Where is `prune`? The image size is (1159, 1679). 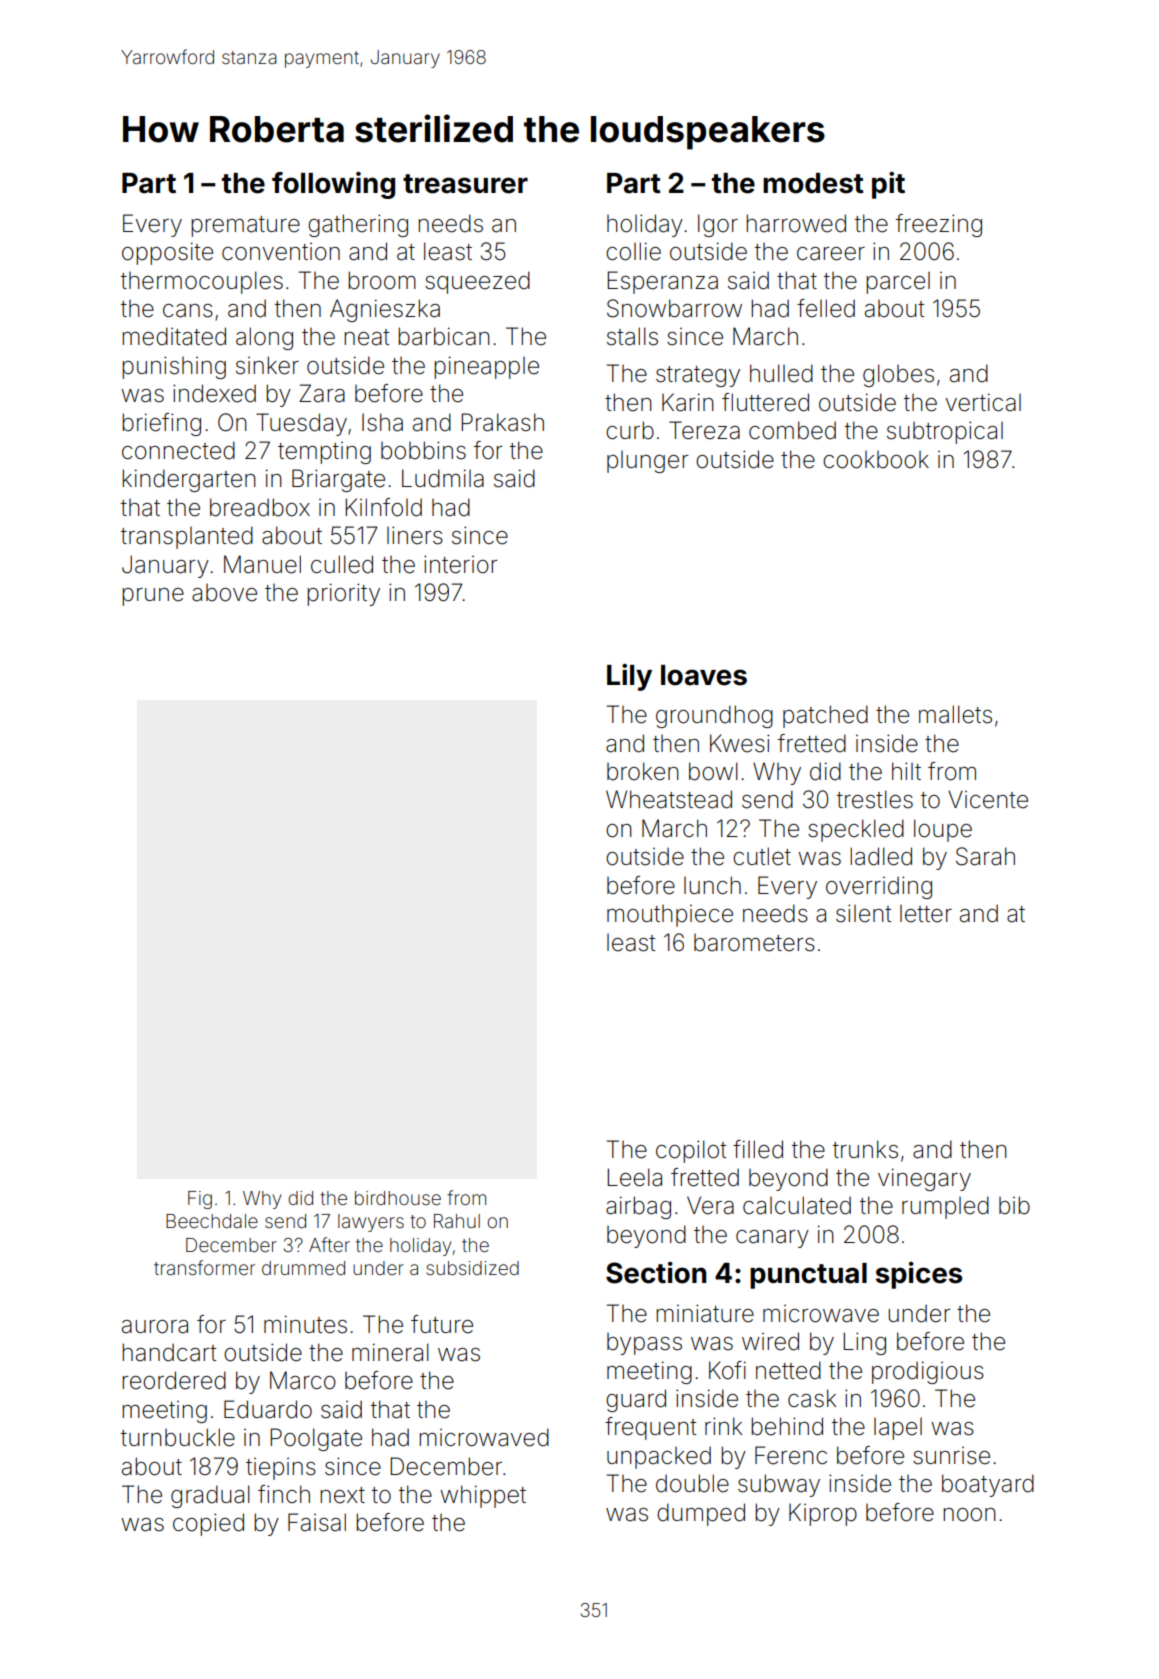 prune is located at coordinates (153, 597).
